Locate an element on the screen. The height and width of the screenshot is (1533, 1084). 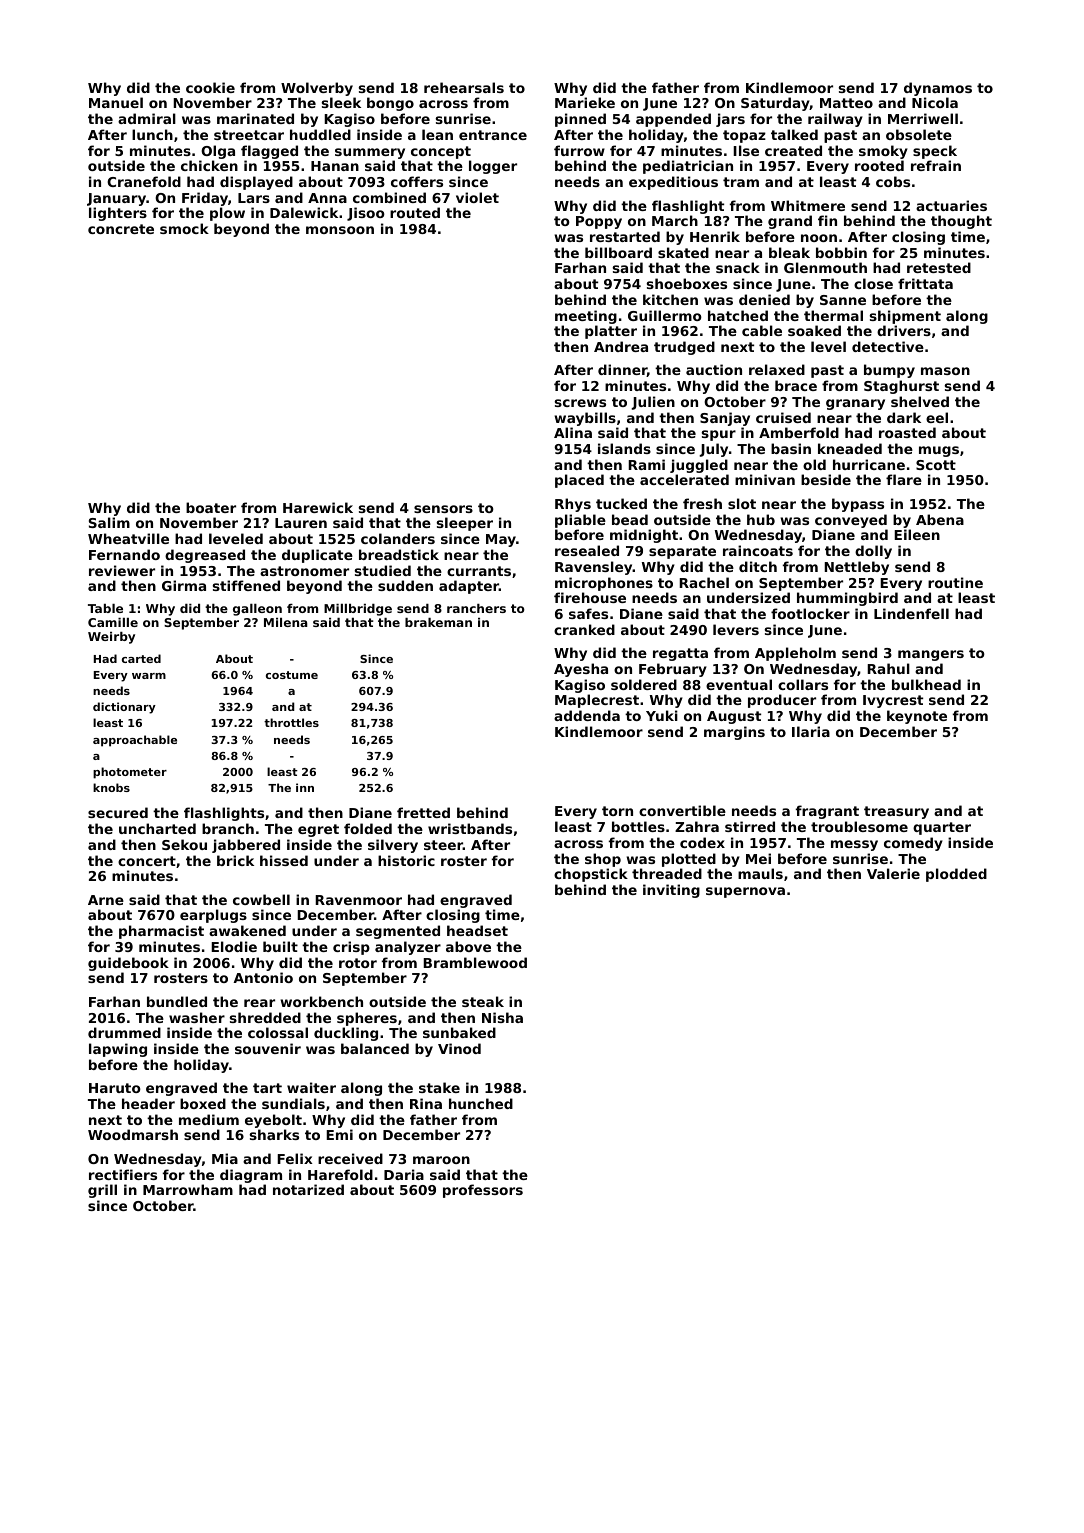
Marieke is located at coordinates (585, 102).
